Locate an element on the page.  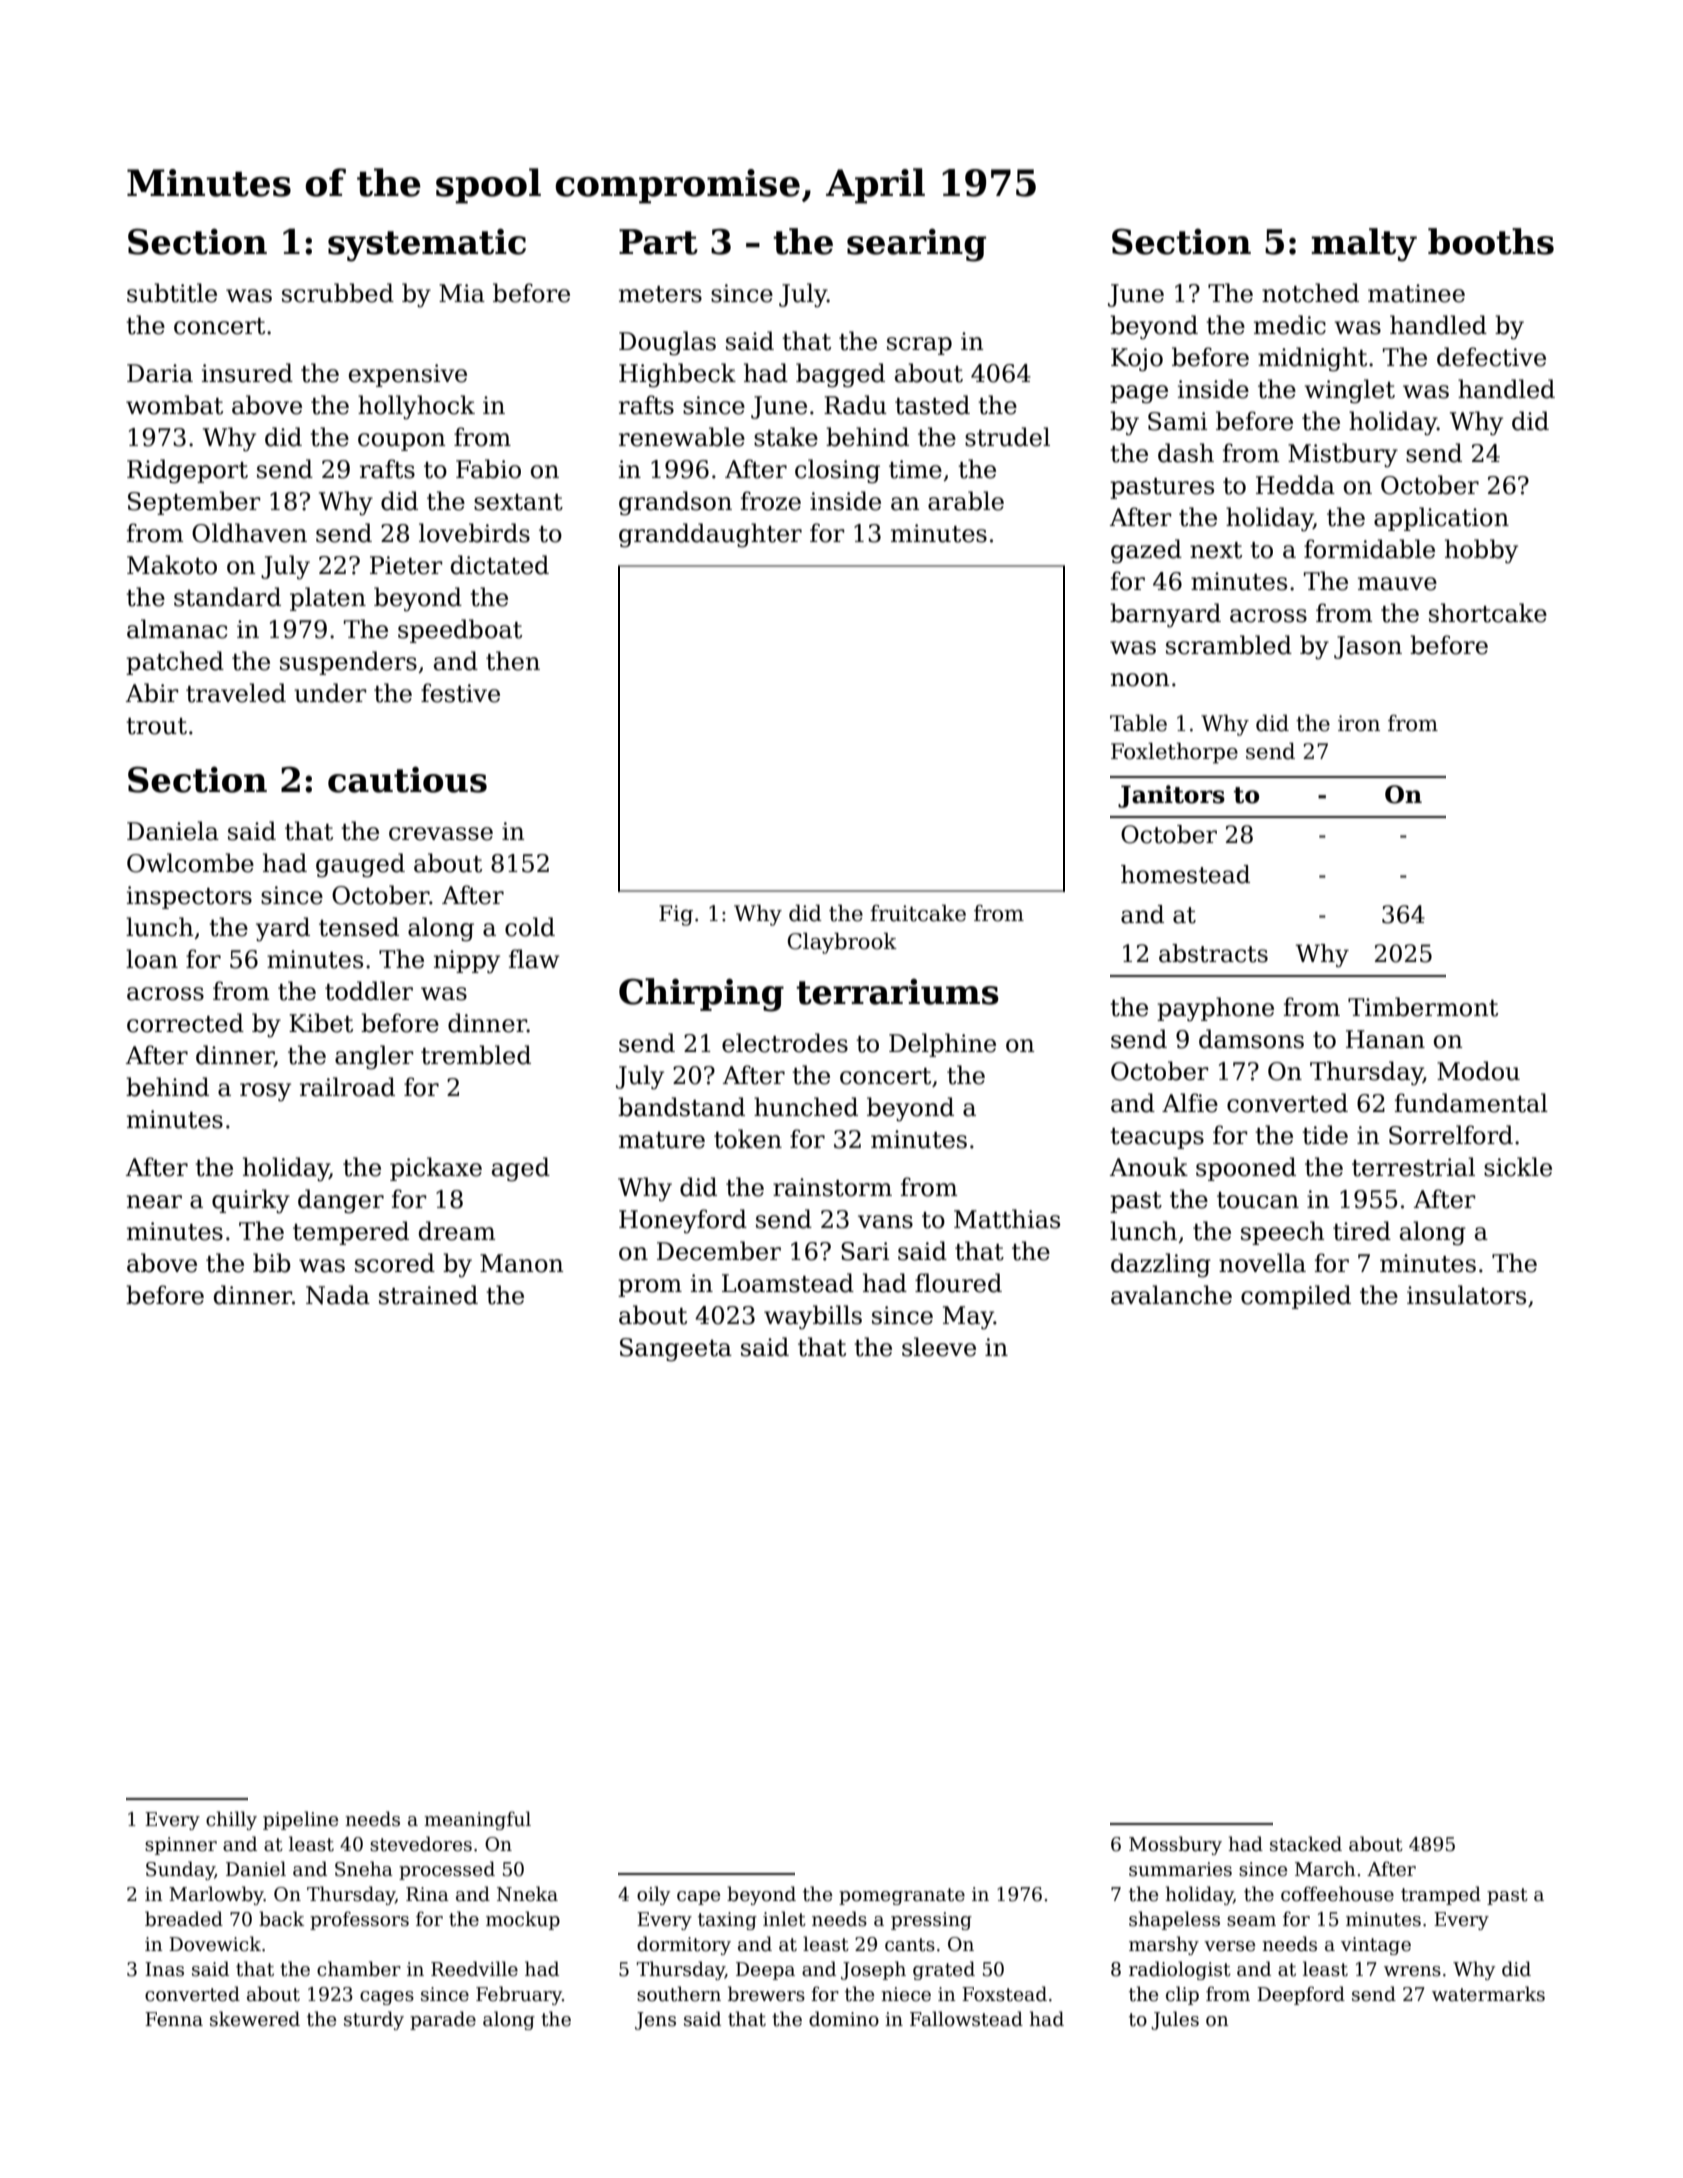
pipeline is located at coordinates (300, 1820).
